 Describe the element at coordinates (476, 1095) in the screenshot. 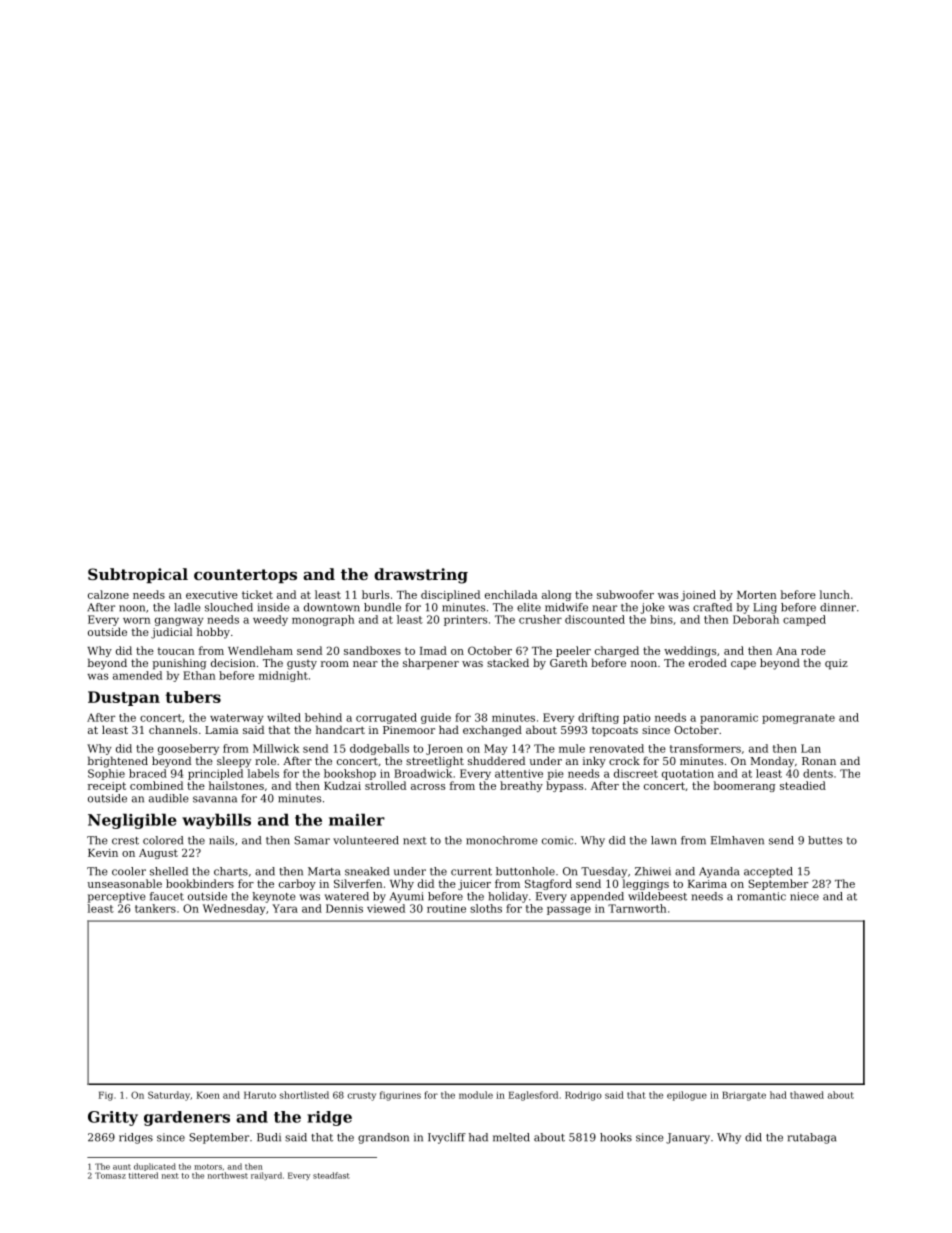

I see `module` at that location.
